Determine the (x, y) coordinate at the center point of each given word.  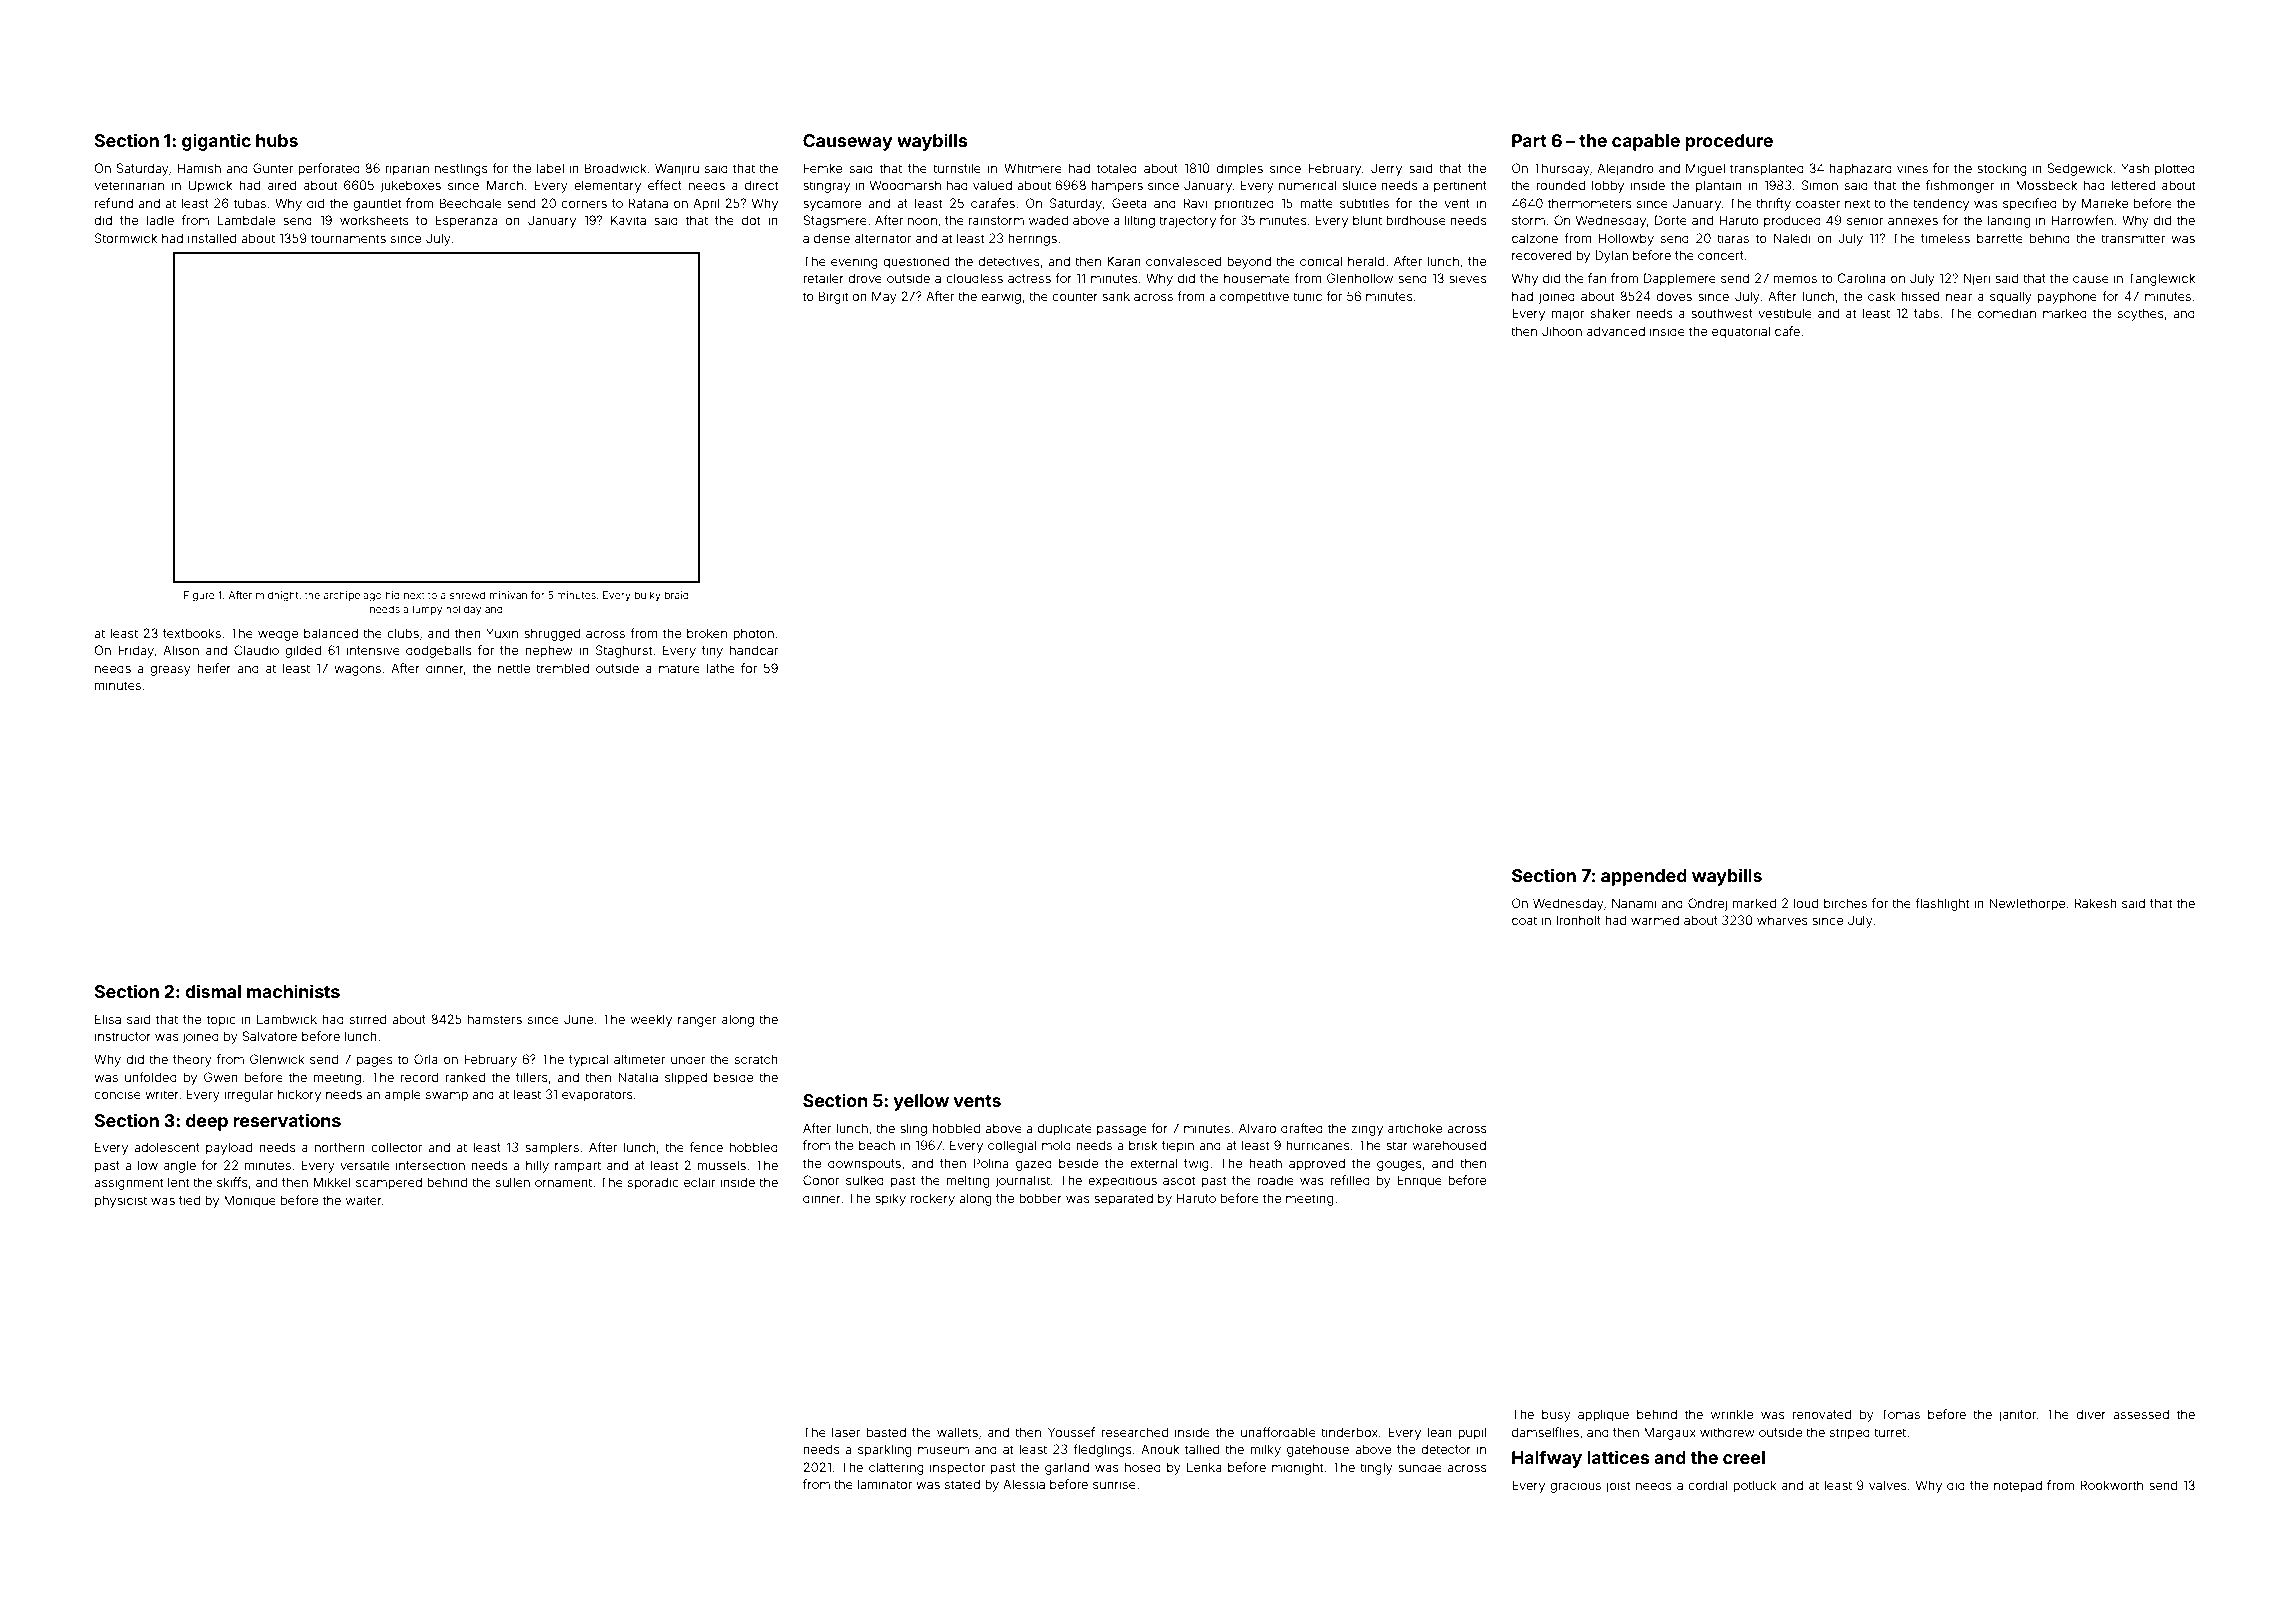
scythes (2141, 314)
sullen (513, 1182)
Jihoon (1562, 331)
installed (212, 238)
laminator (885, 1484)
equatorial (1741, 332)
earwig (1001, 297)
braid (677, 595)
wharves (1782, 920)
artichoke (1415, 1128)
